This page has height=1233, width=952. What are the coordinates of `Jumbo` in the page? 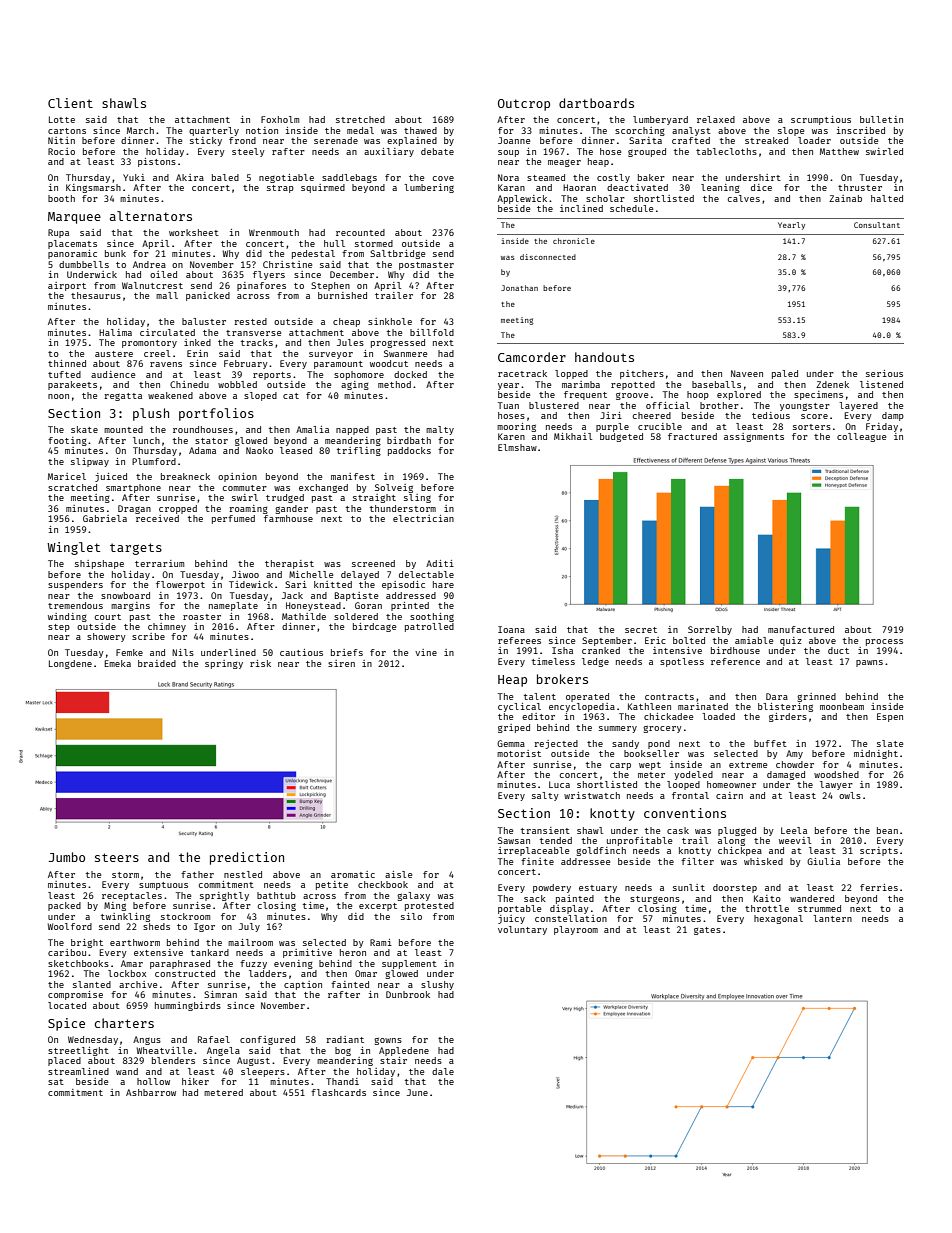 It's located at (67, 857).
